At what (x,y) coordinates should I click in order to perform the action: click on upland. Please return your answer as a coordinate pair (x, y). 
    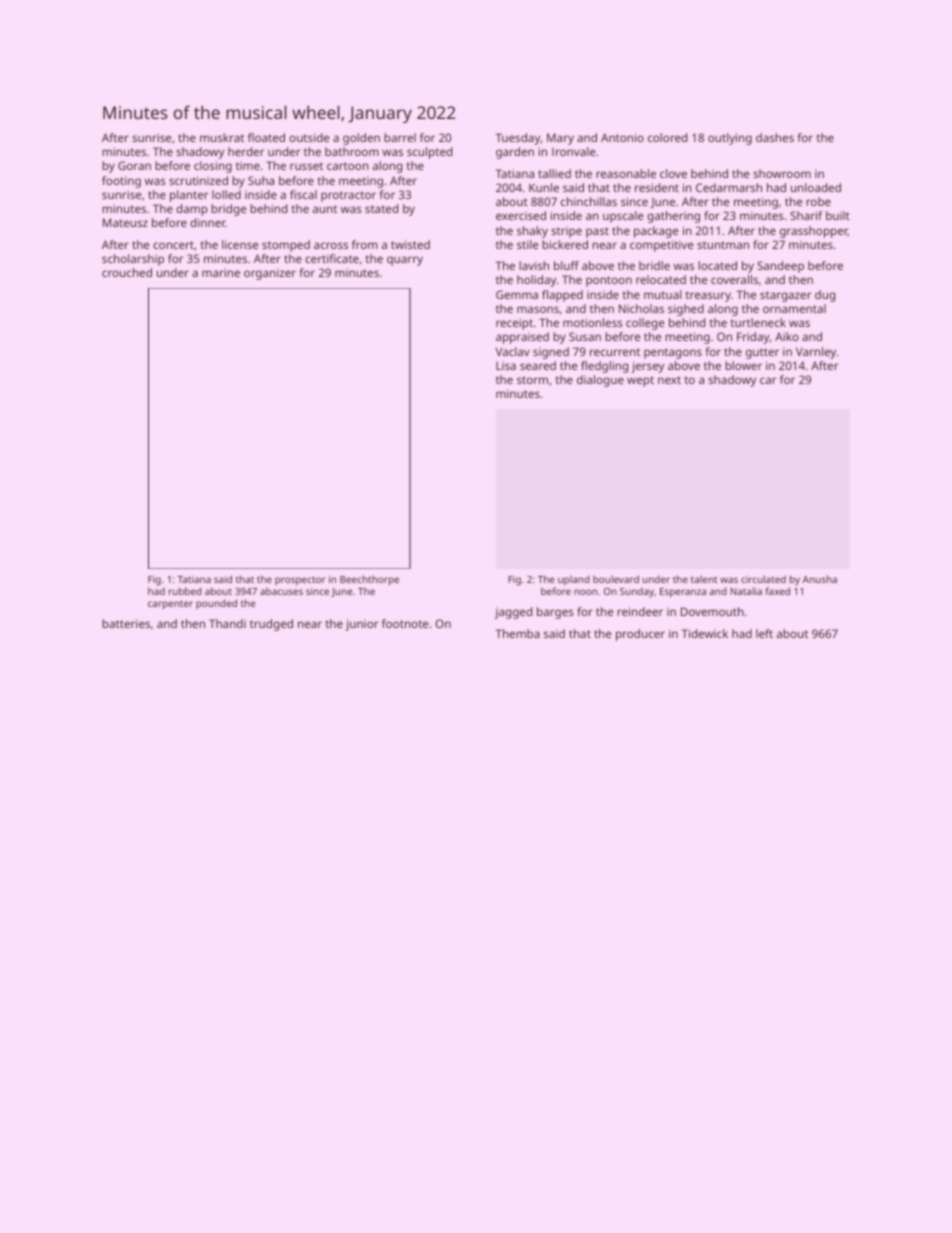
    Looking at the image, I should click on (574, 580).
